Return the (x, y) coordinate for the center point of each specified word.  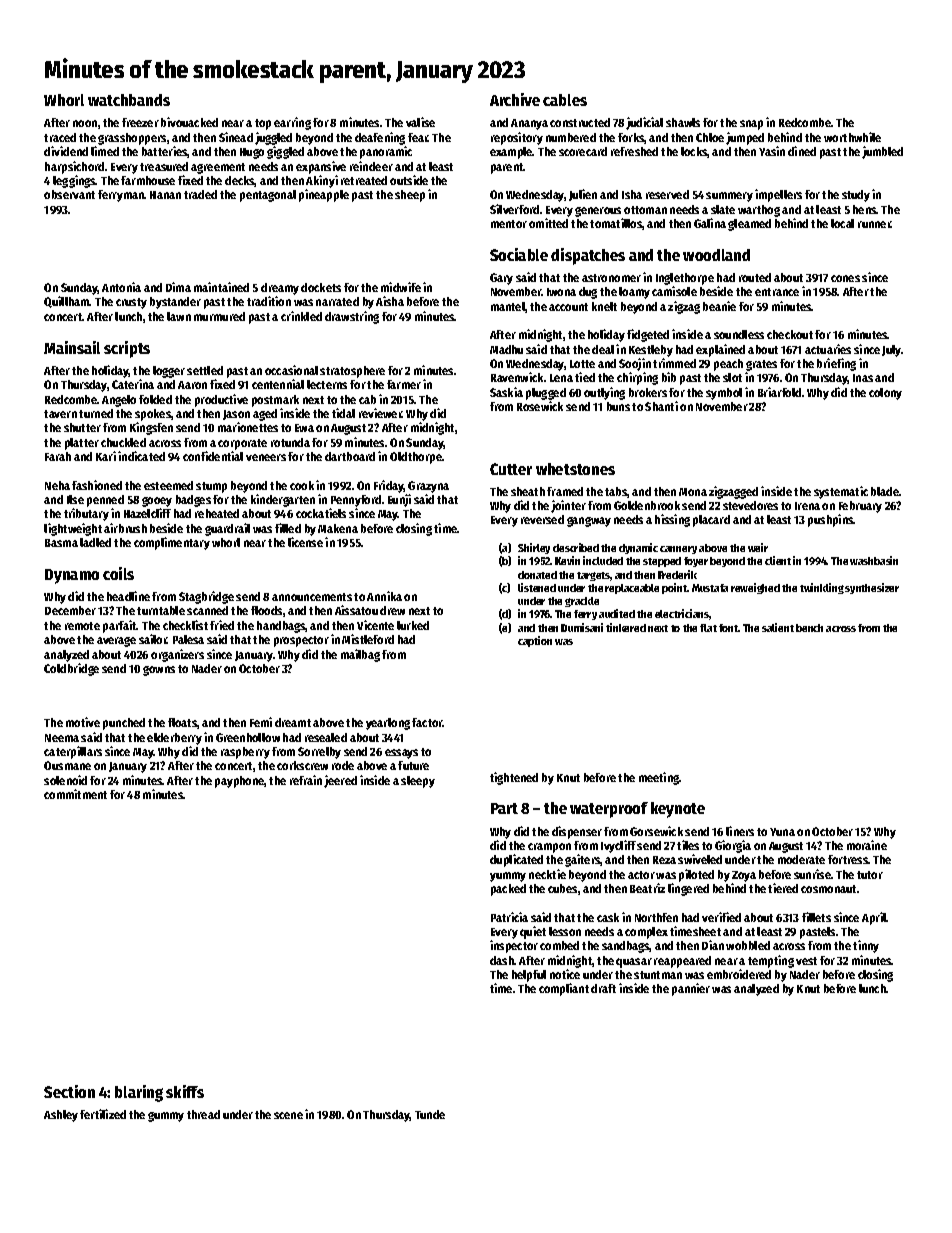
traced (60, 137)
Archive (515, 99)
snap (751, 125)
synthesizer (872, 588)
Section (69, 1091)
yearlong (388, 724)
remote (82, 626)
